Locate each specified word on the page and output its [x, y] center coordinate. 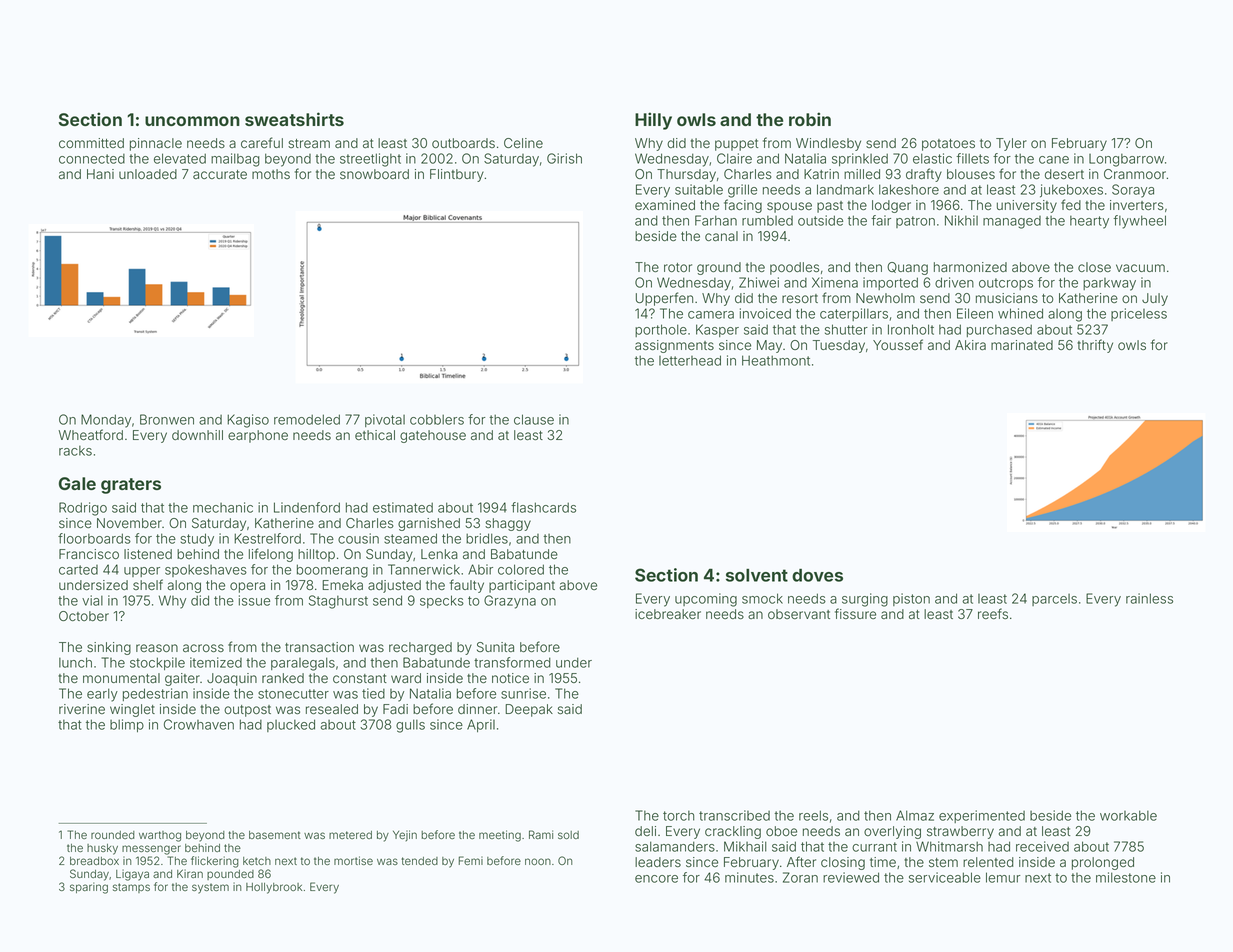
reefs [993, 614]
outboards [463, 143]
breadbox [94, 861]
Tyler [1011, 144]
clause [534, 419]
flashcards [543, 507]
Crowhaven [199, 724]
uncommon [192, 121]
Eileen [975, 313]
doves [817, 575]
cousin [358, 538]
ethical [375, 435]
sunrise [523, 693]
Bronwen [167, 419]
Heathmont [776, 360]
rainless [1149, 598]
